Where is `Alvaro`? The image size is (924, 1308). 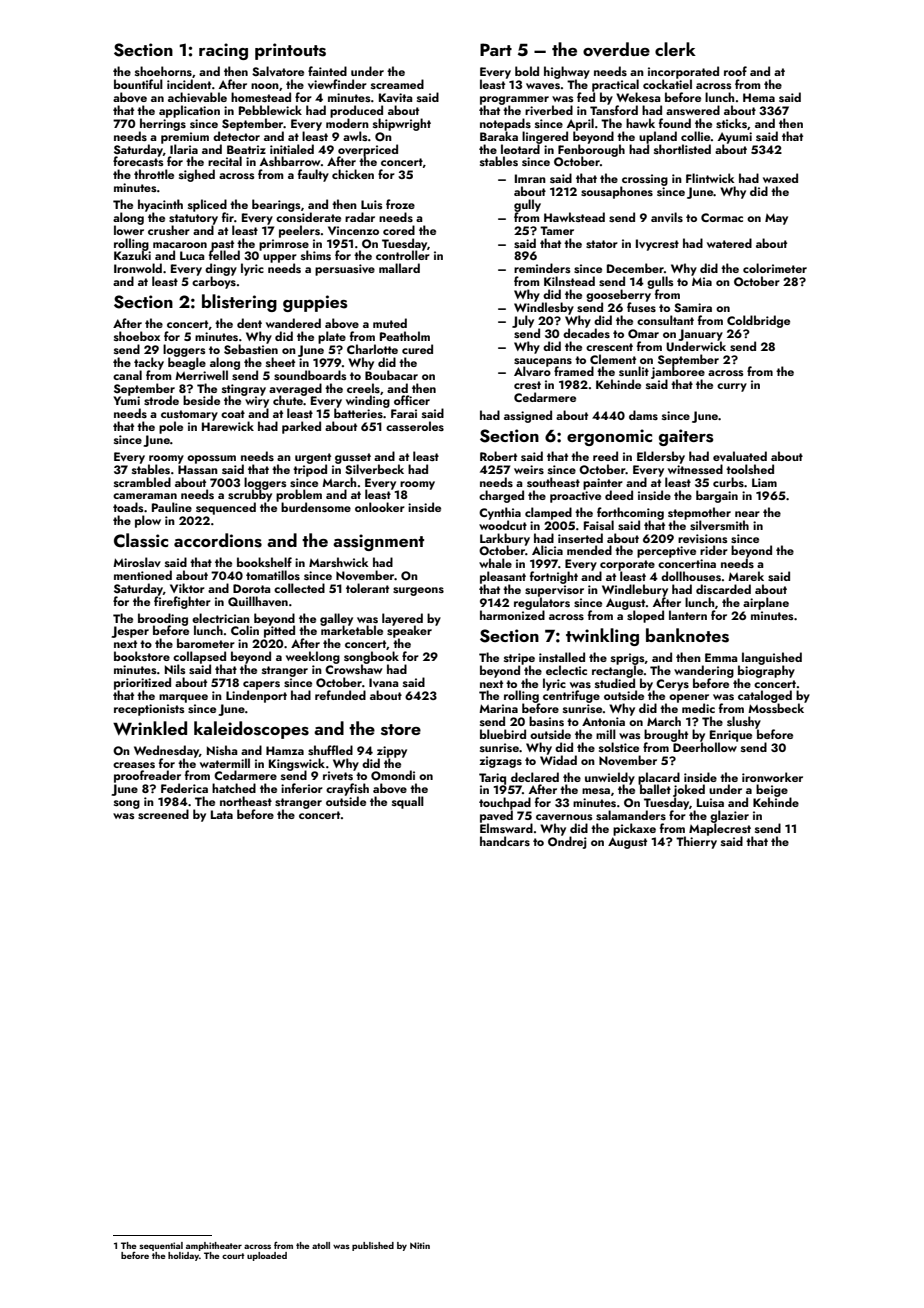
Alvaro is located at coordinates (532, 371).
